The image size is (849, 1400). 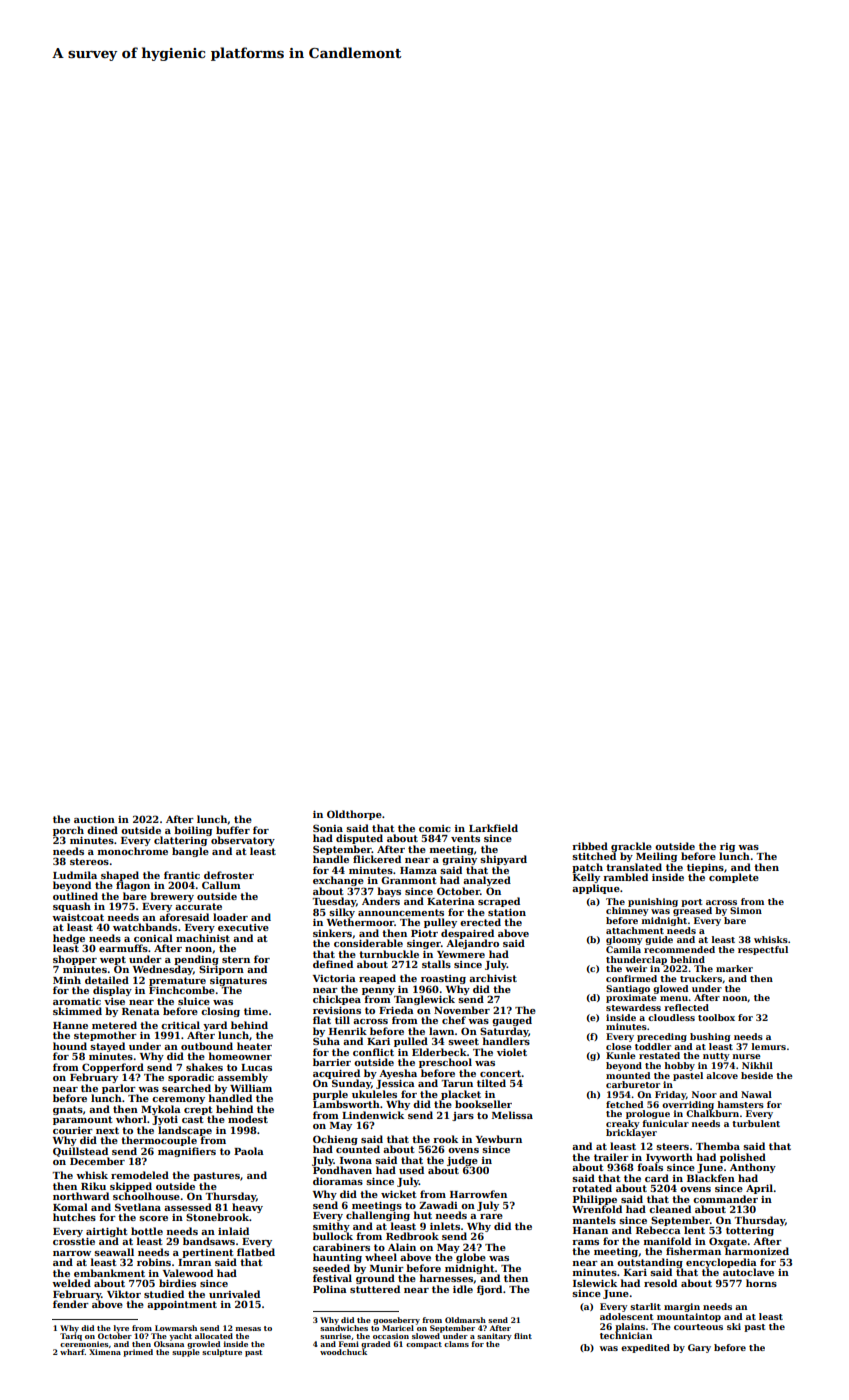 What do you see at coordinates (208, 1253) in the screenshot?
I see `pertinent` at bounding box center [208, 1253].
